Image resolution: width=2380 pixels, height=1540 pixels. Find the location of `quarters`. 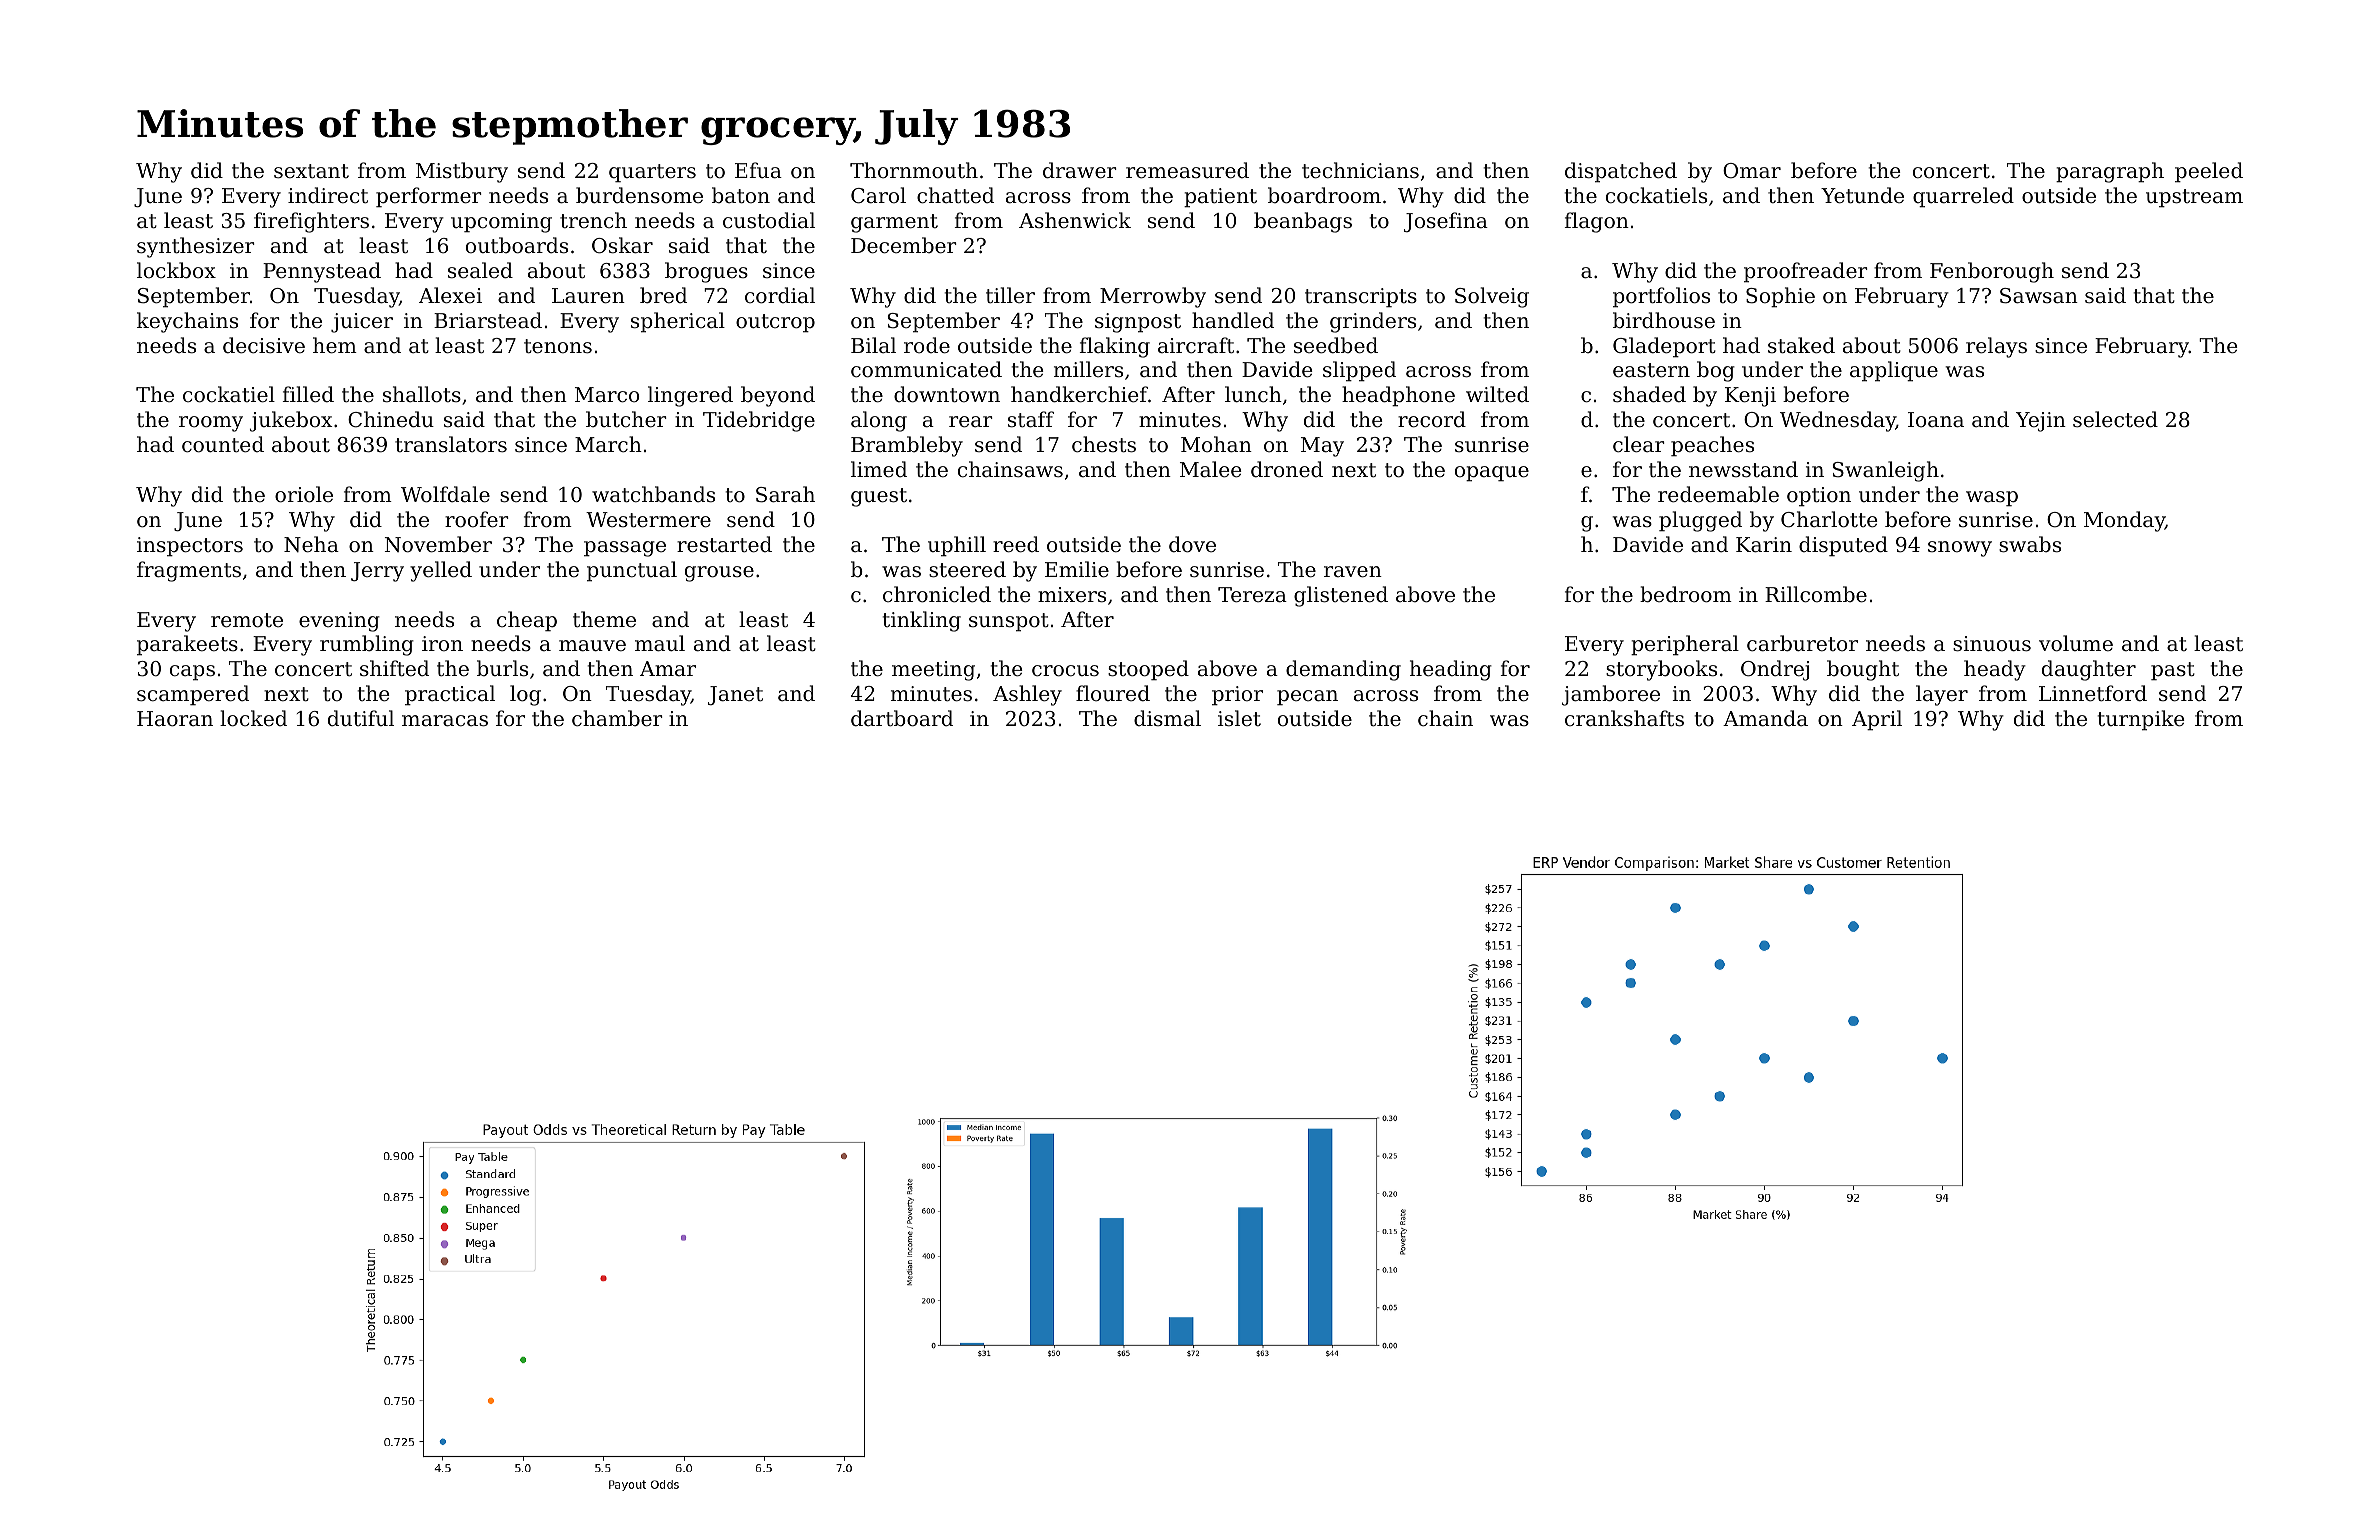

quarters is located at coordinates (652, 173).
